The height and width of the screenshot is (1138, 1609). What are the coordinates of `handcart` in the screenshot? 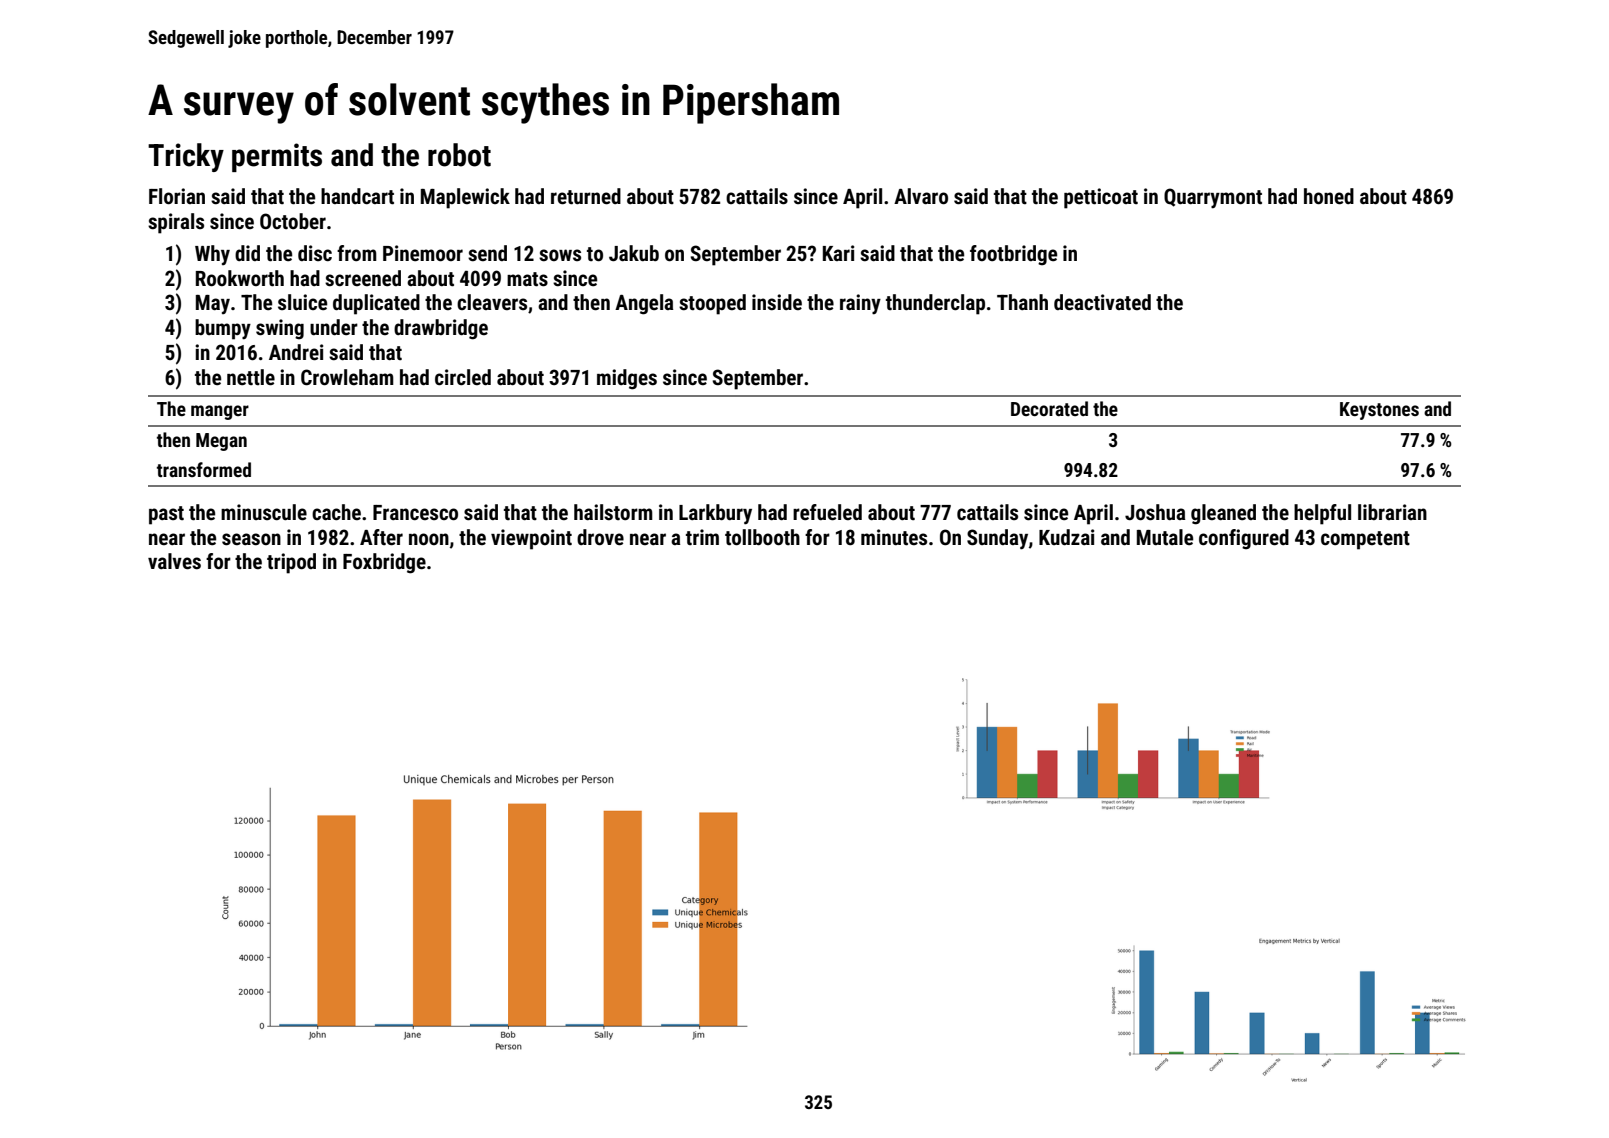 It's located at (357, 196).
